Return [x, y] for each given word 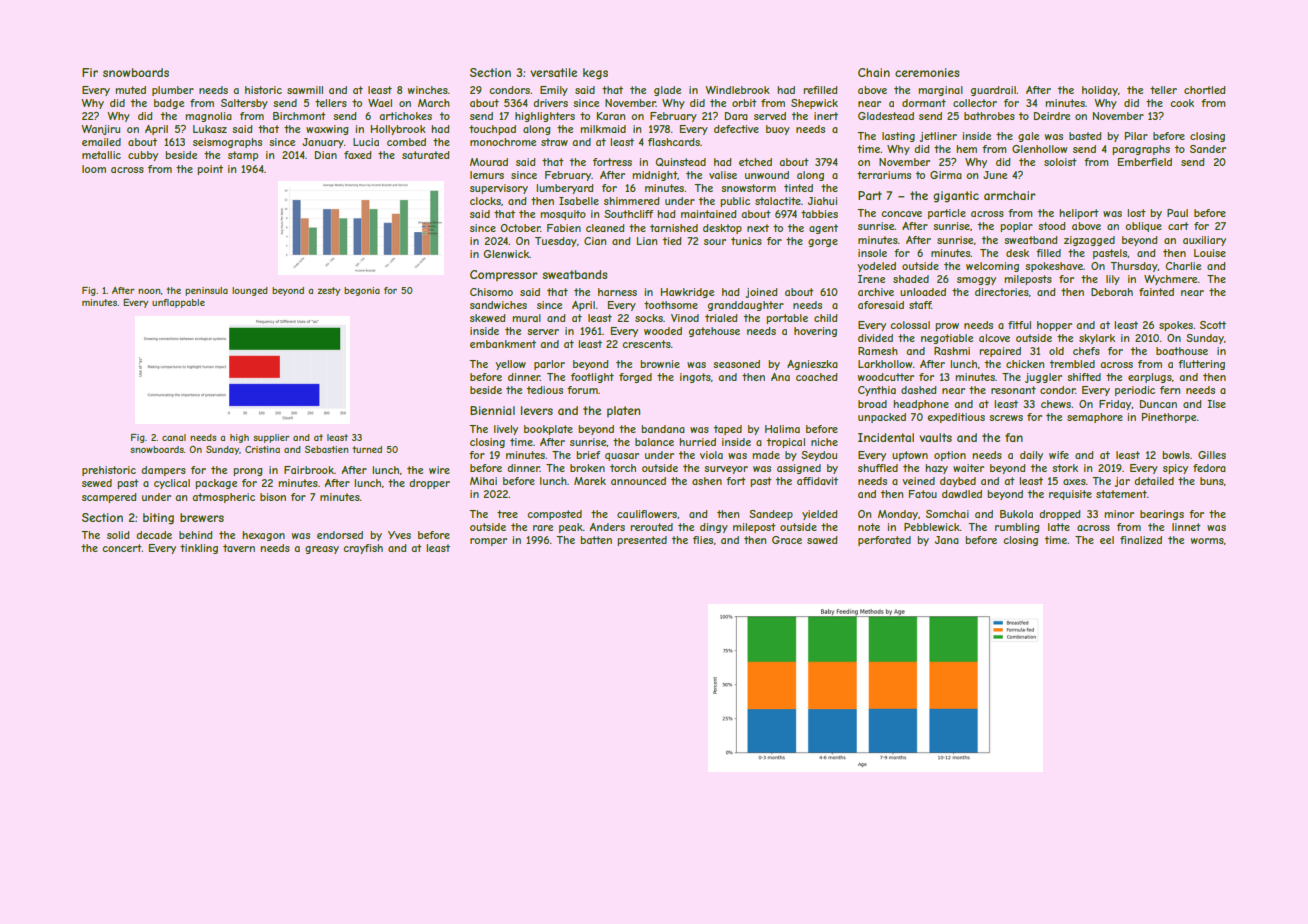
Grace [787, 540]
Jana [947, 540]
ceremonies [927, 72]
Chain [874, 72]
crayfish [363, 549]
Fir [90, 72]
